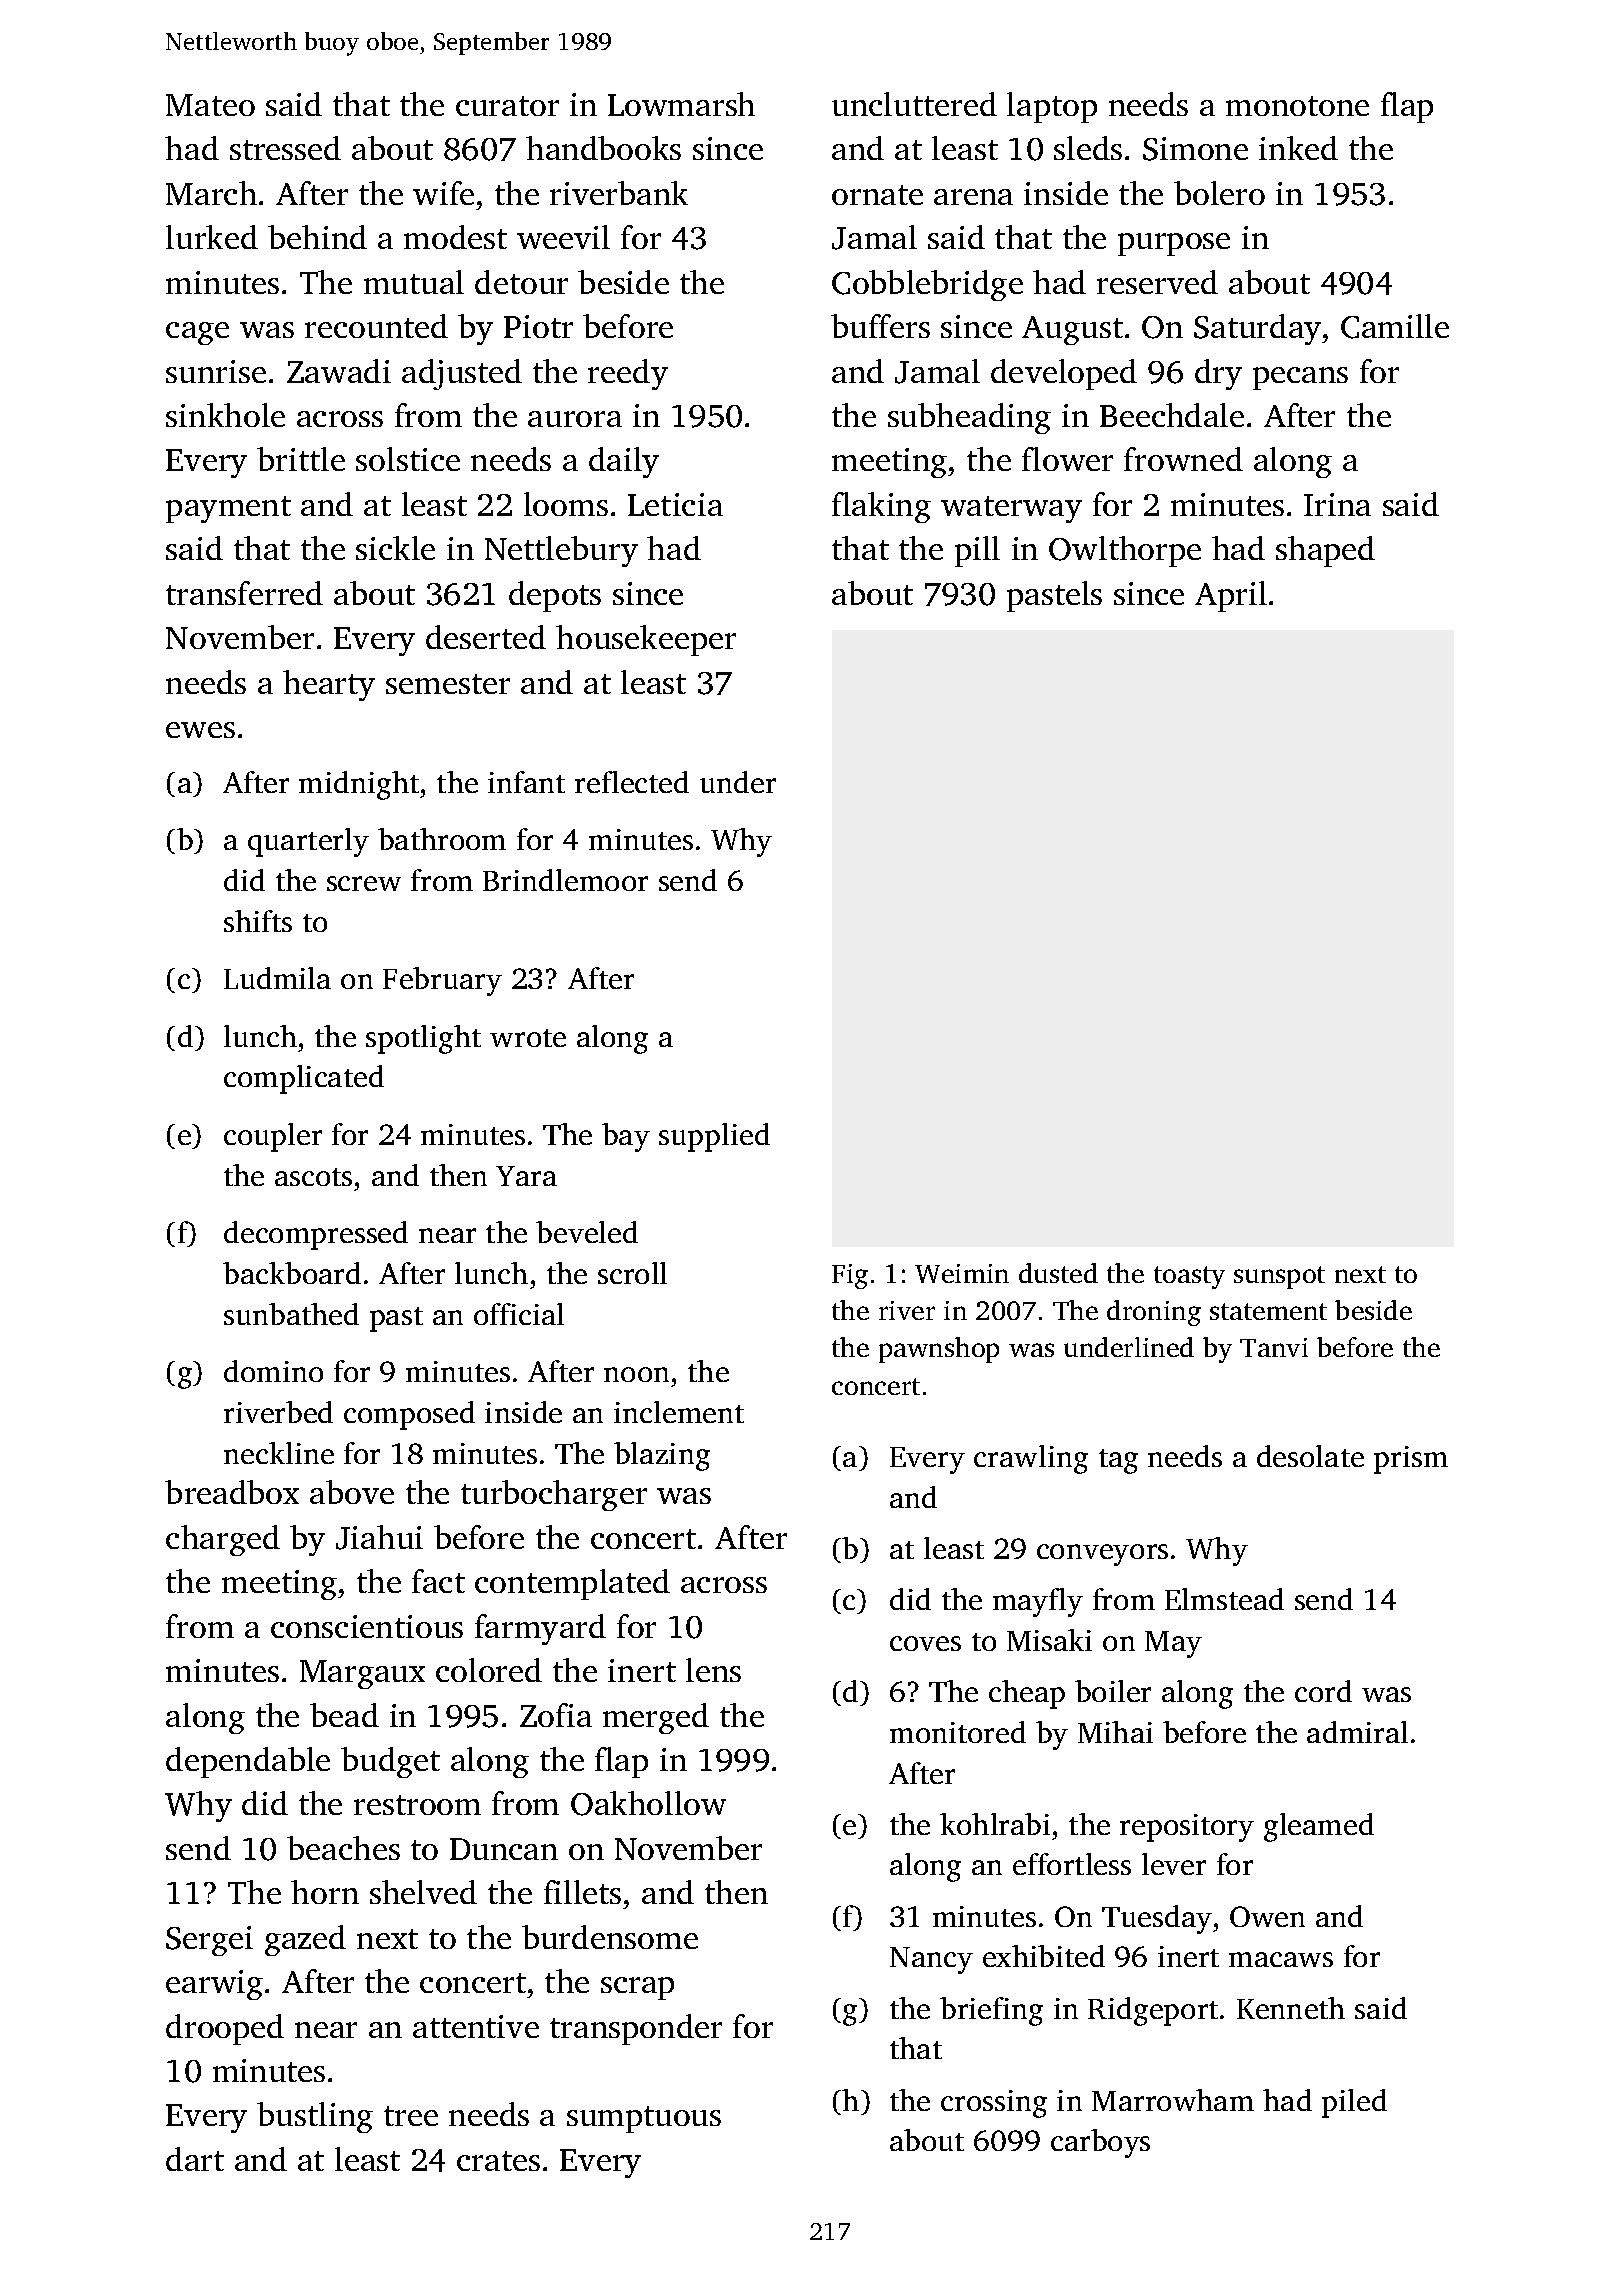 This image has width=1620, height=2292. I want to click on dart, so click(195, 2159).
